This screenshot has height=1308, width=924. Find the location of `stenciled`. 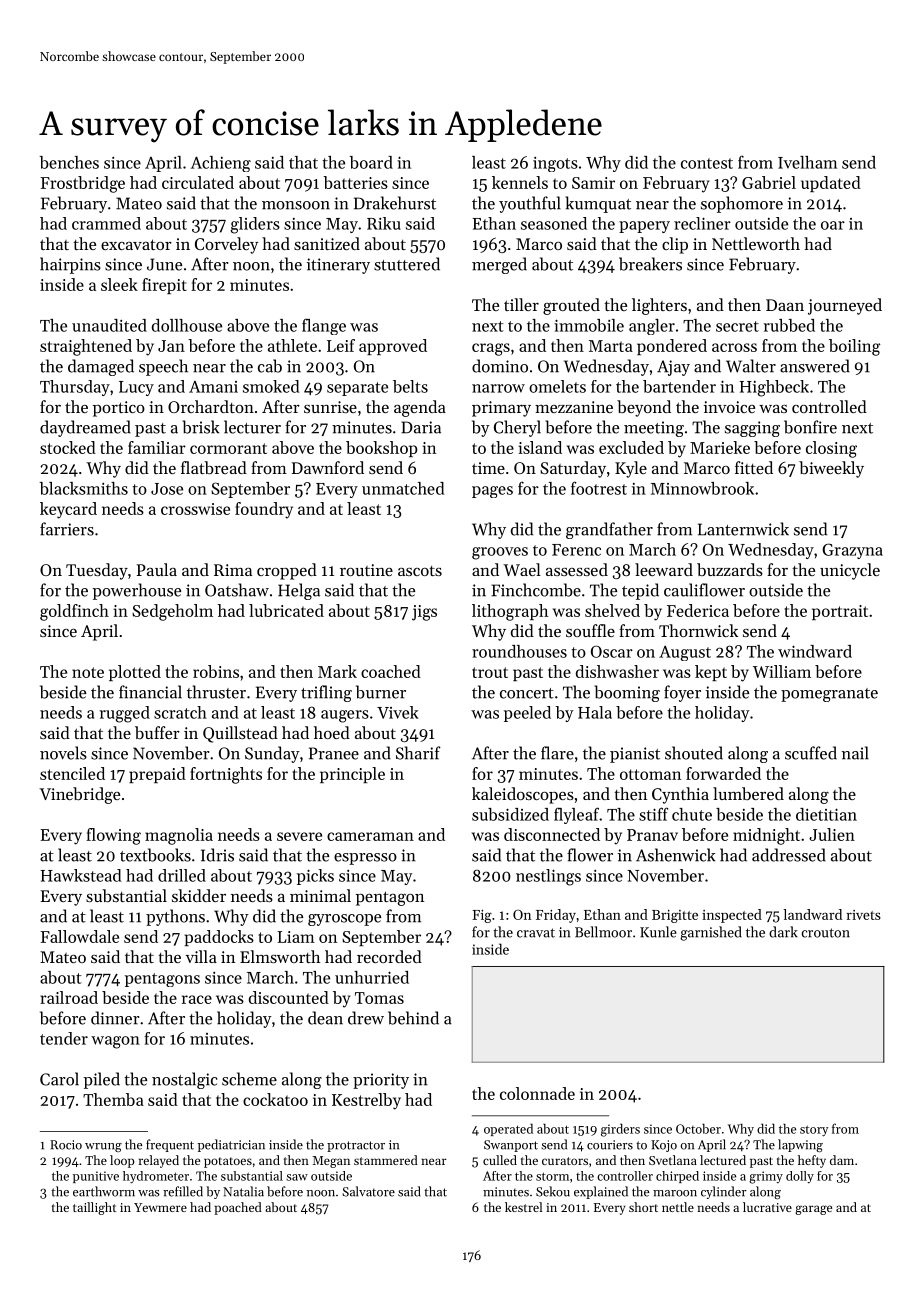

stenciled is located at coordinates (72, 773).
